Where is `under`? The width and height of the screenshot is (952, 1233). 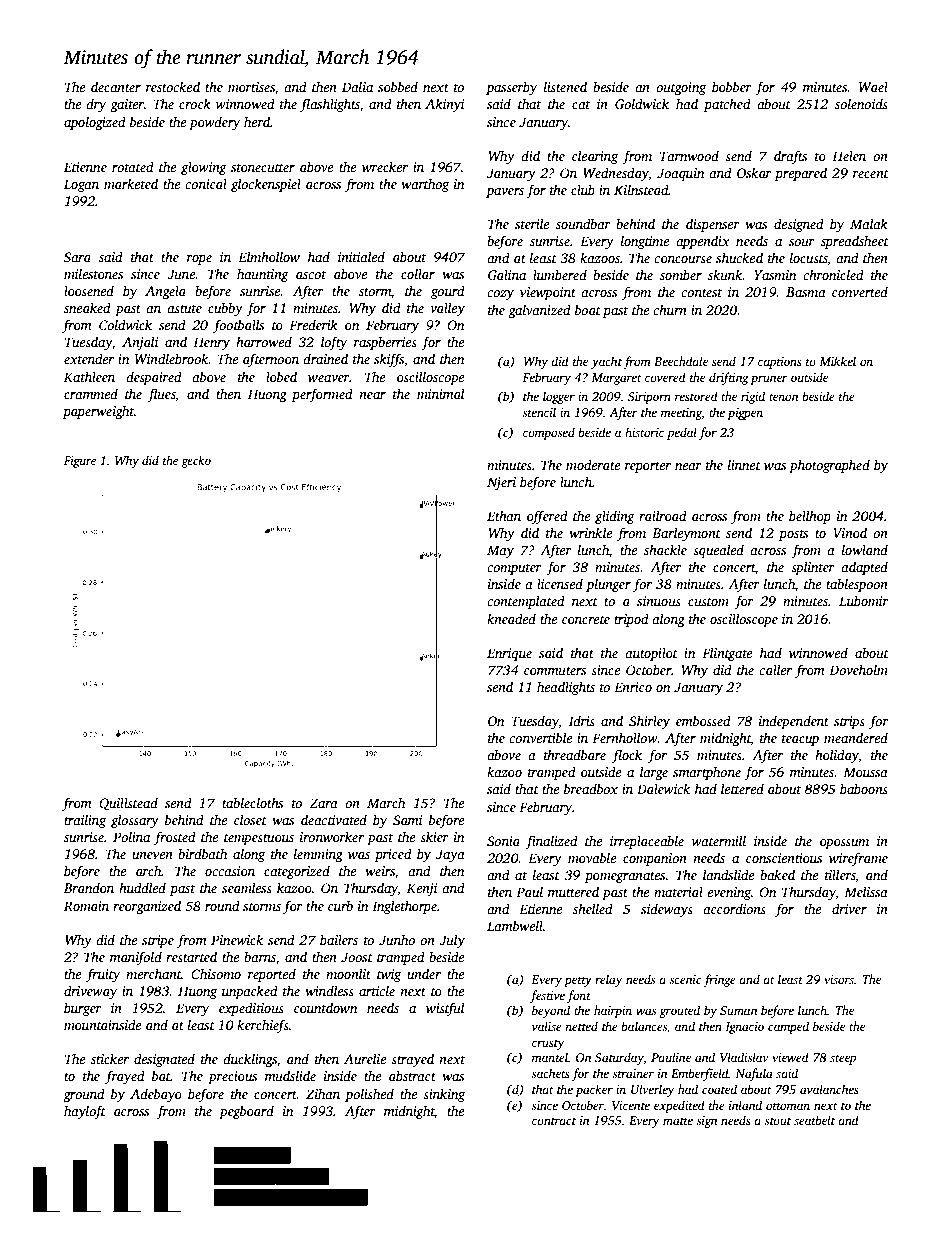
under is located at coordinates (424, 973).
